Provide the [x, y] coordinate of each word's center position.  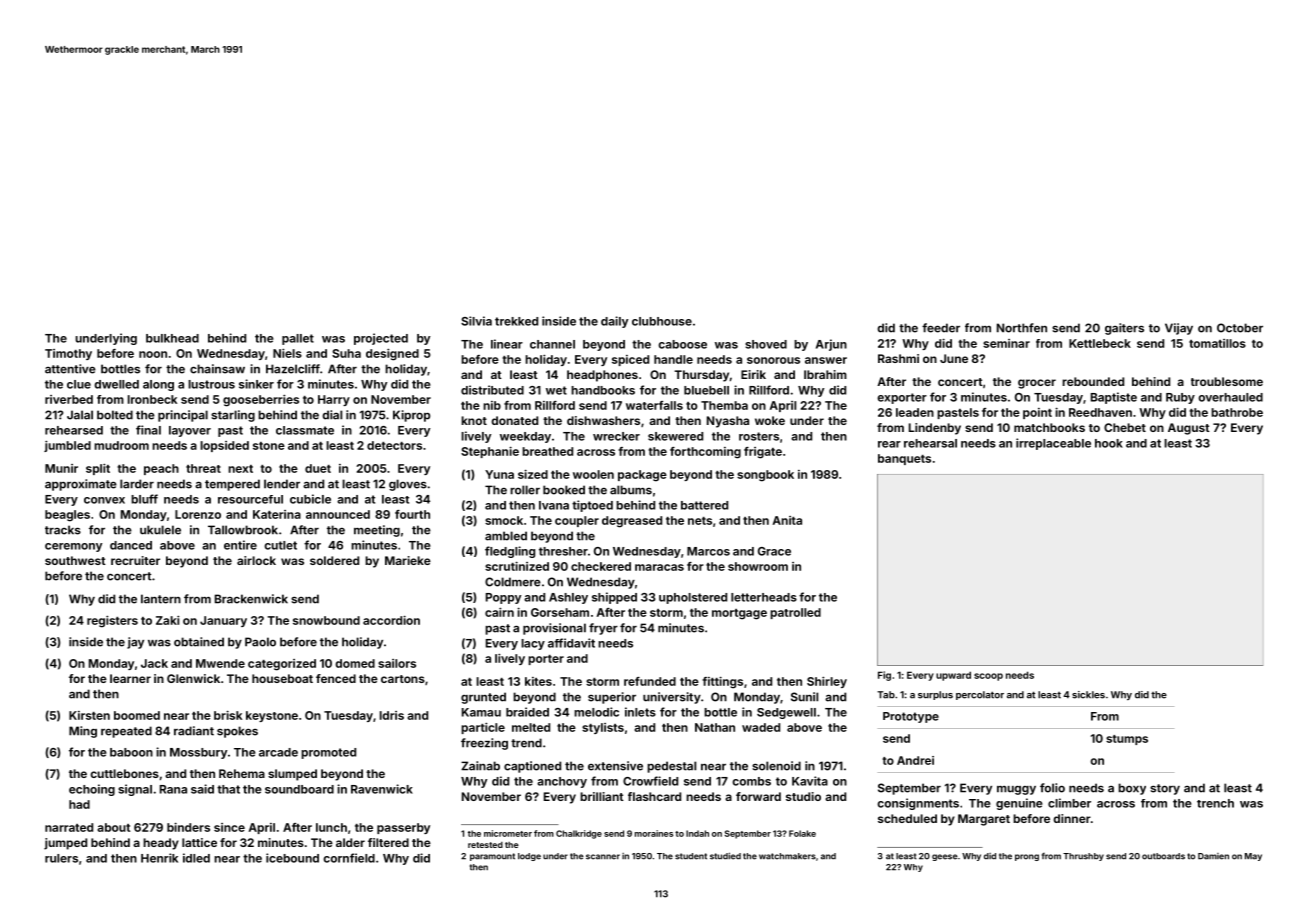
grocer [1037, 384]
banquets [904, 459]
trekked [516, 321]
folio [1052, 788]
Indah [697, 833]
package [642, 476]
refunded [650, 681]
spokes [237, 732]
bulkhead [172, 338]
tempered [232, 485]
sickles [1088, 695]
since [229, 827]
